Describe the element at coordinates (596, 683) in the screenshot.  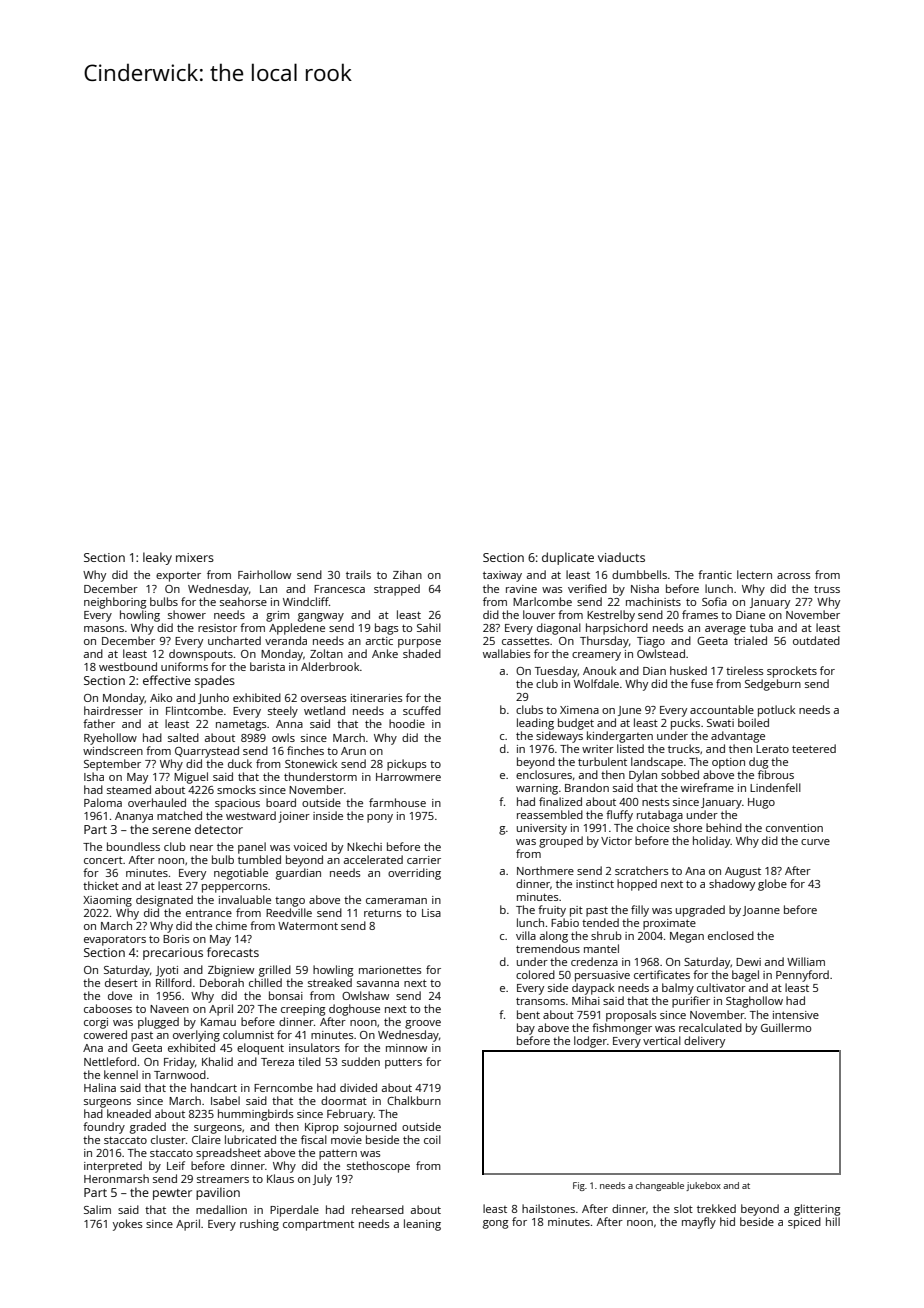
I see `Wolfdale` at that location.
